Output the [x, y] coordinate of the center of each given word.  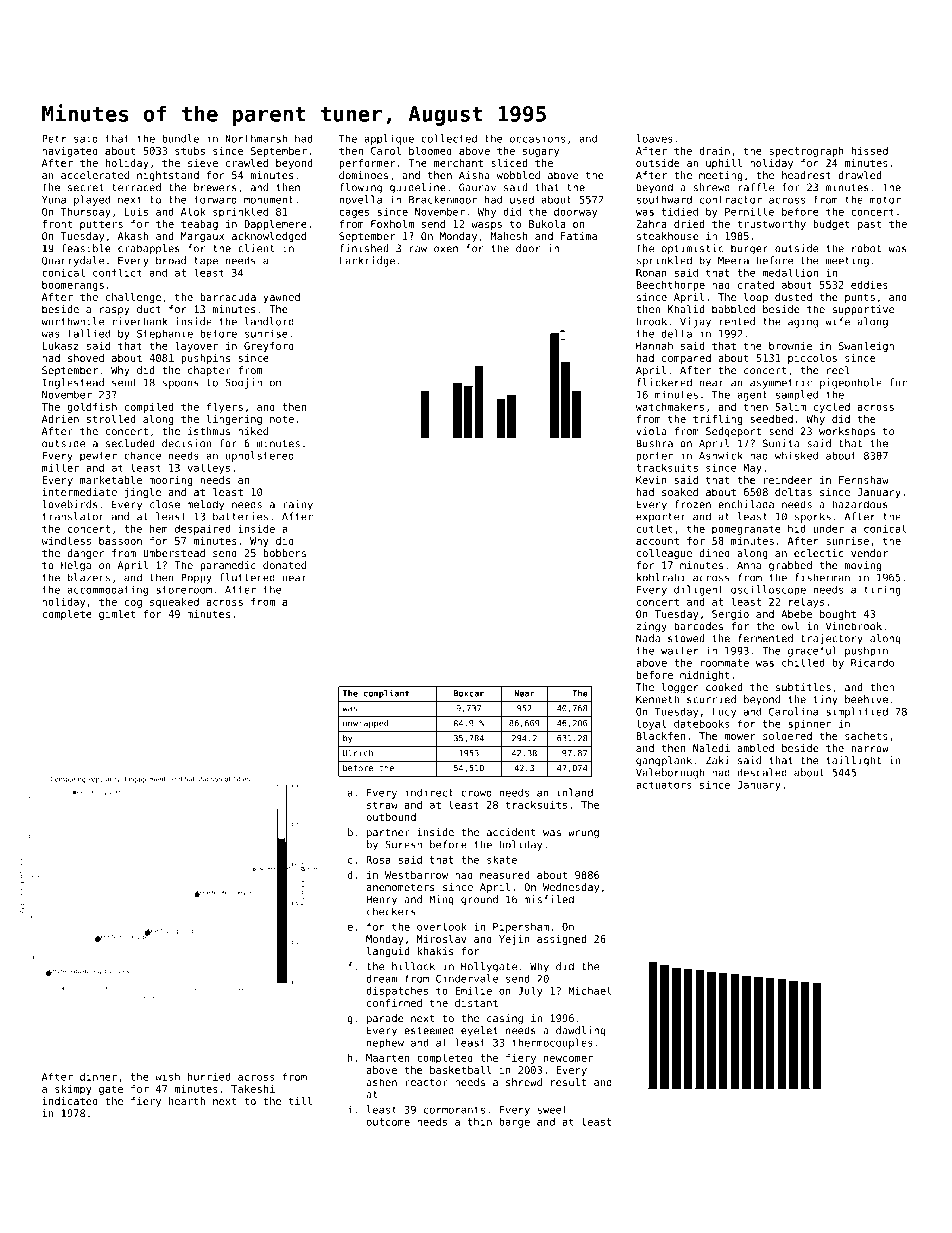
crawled [247, 163]
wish [167, 1076]
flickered [664, 382]
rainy [298, 505]
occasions [537, 138]
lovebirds [70, 504]
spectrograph [806, 152]
